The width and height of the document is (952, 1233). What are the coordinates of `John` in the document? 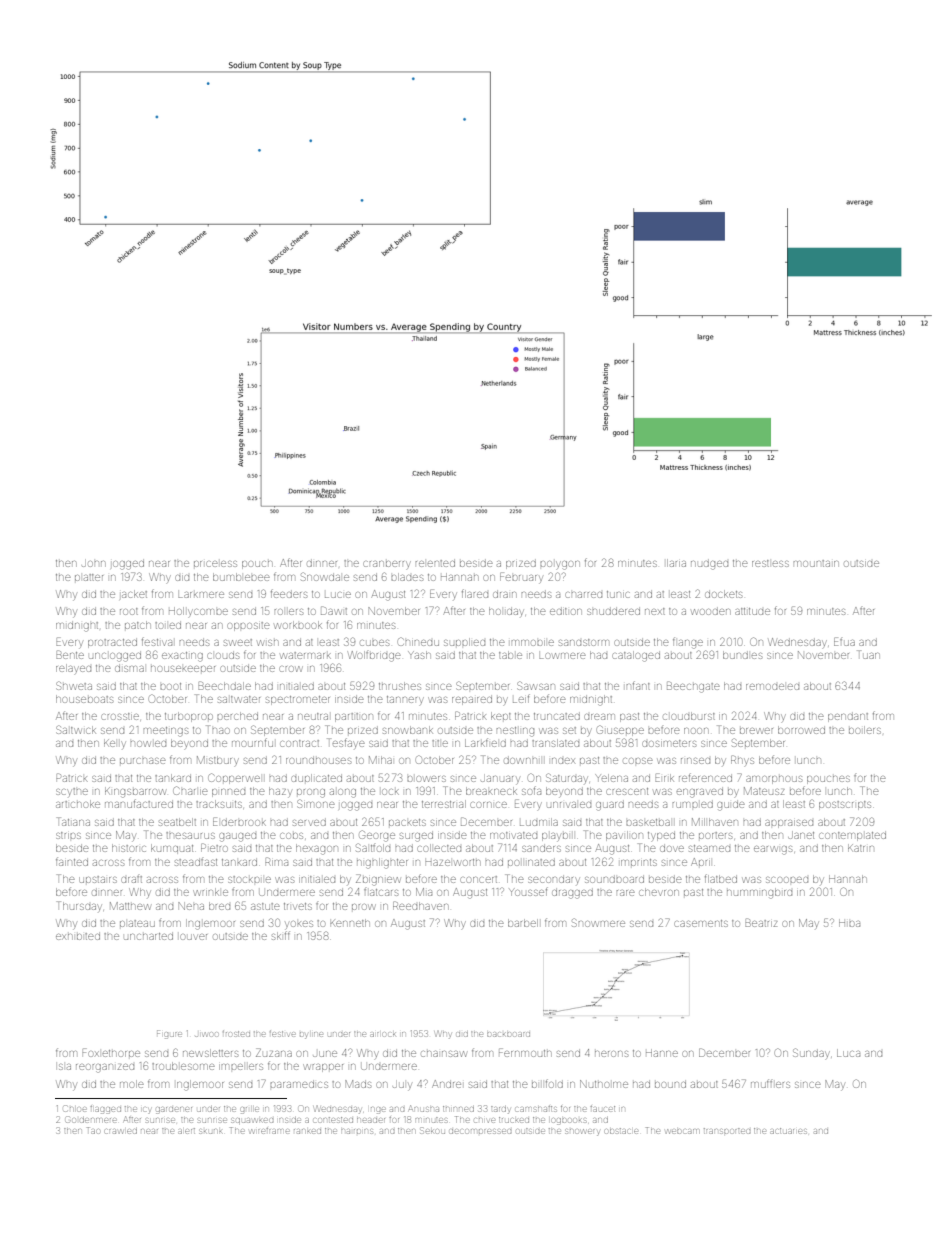 It's located at (93, 564).
